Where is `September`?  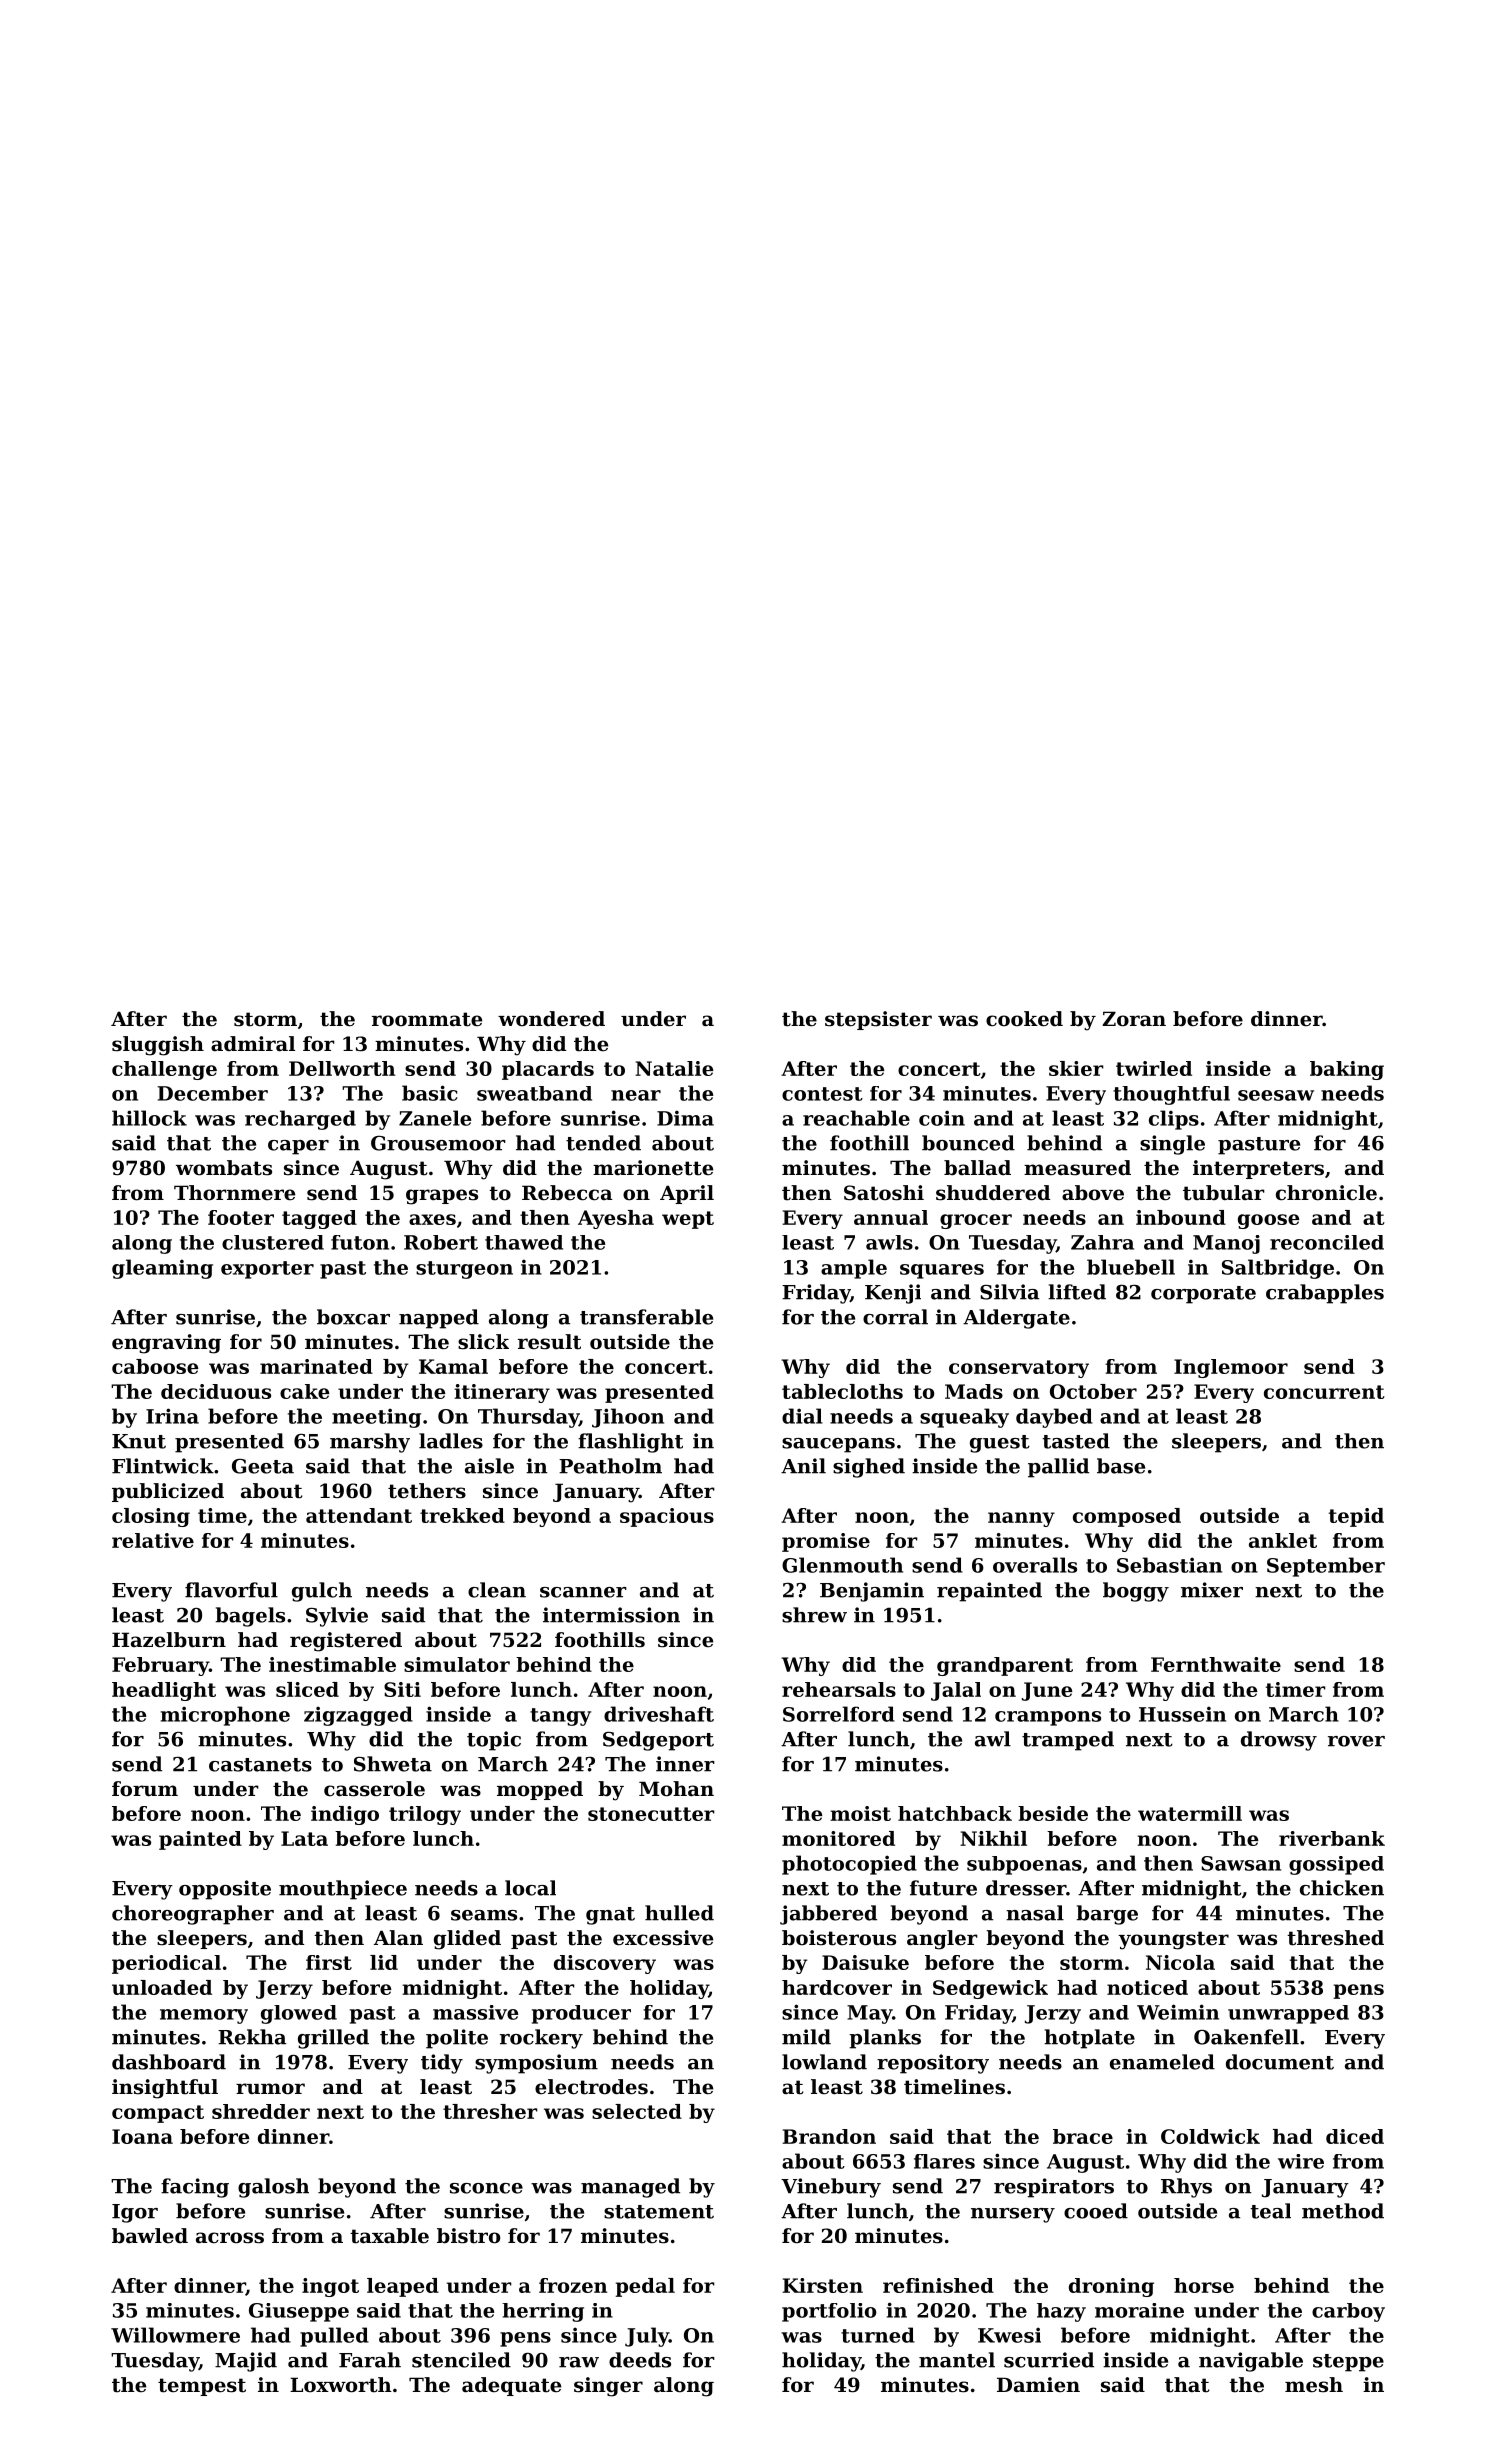 September is located at coordinates (1326, 1567).
